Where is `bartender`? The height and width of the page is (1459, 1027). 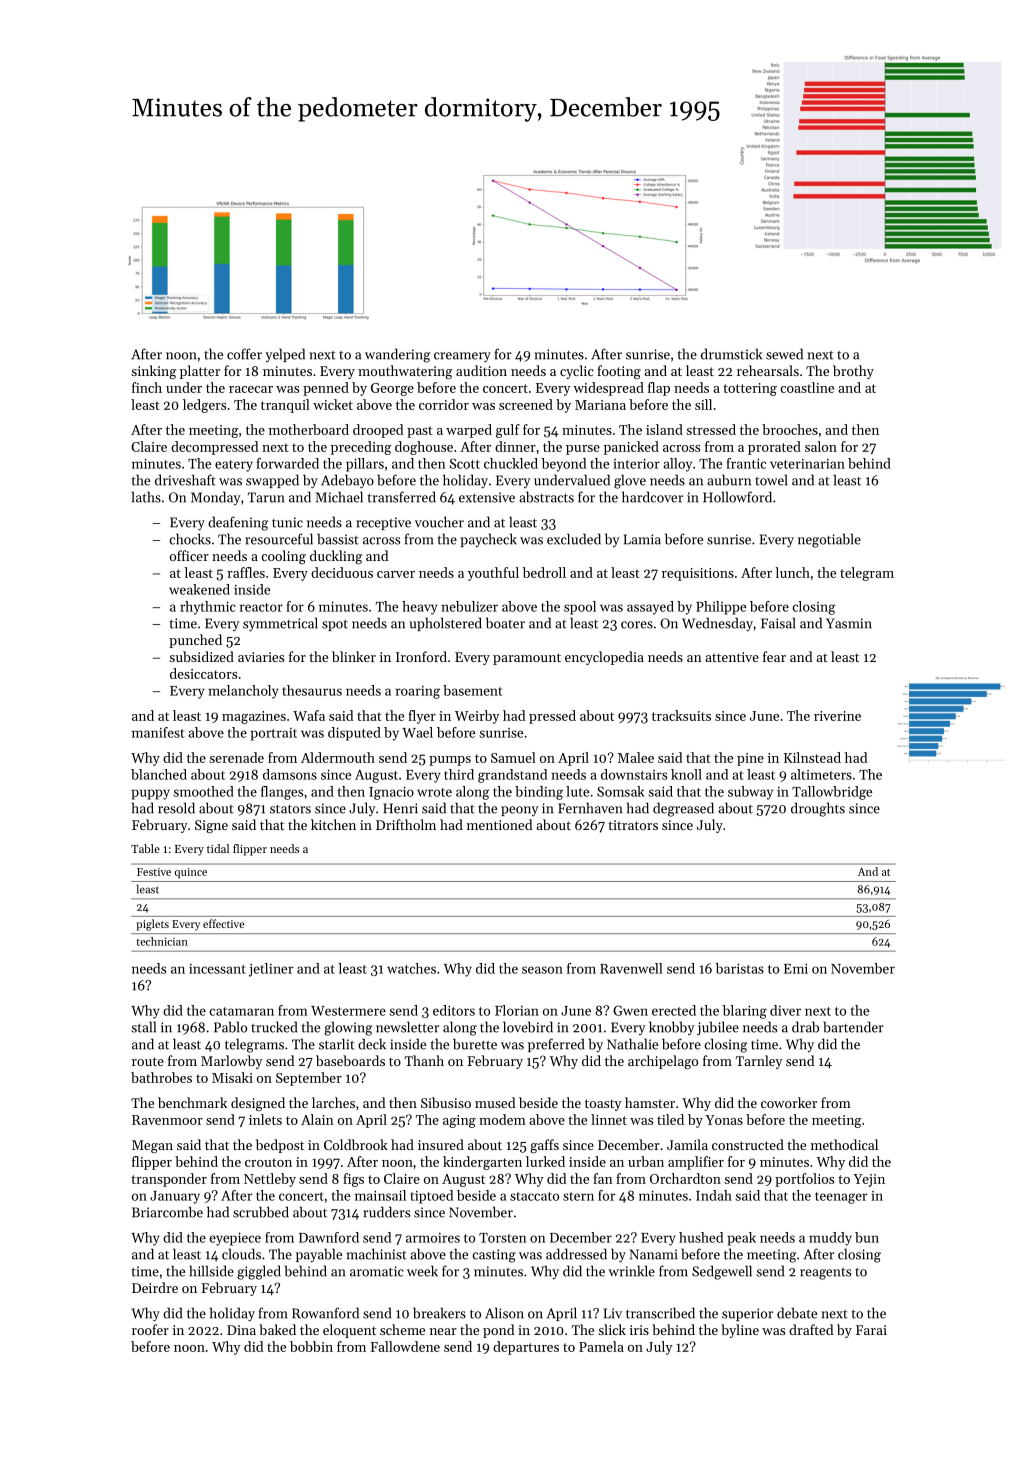
bartender is located at coordinates (853, 1027).
